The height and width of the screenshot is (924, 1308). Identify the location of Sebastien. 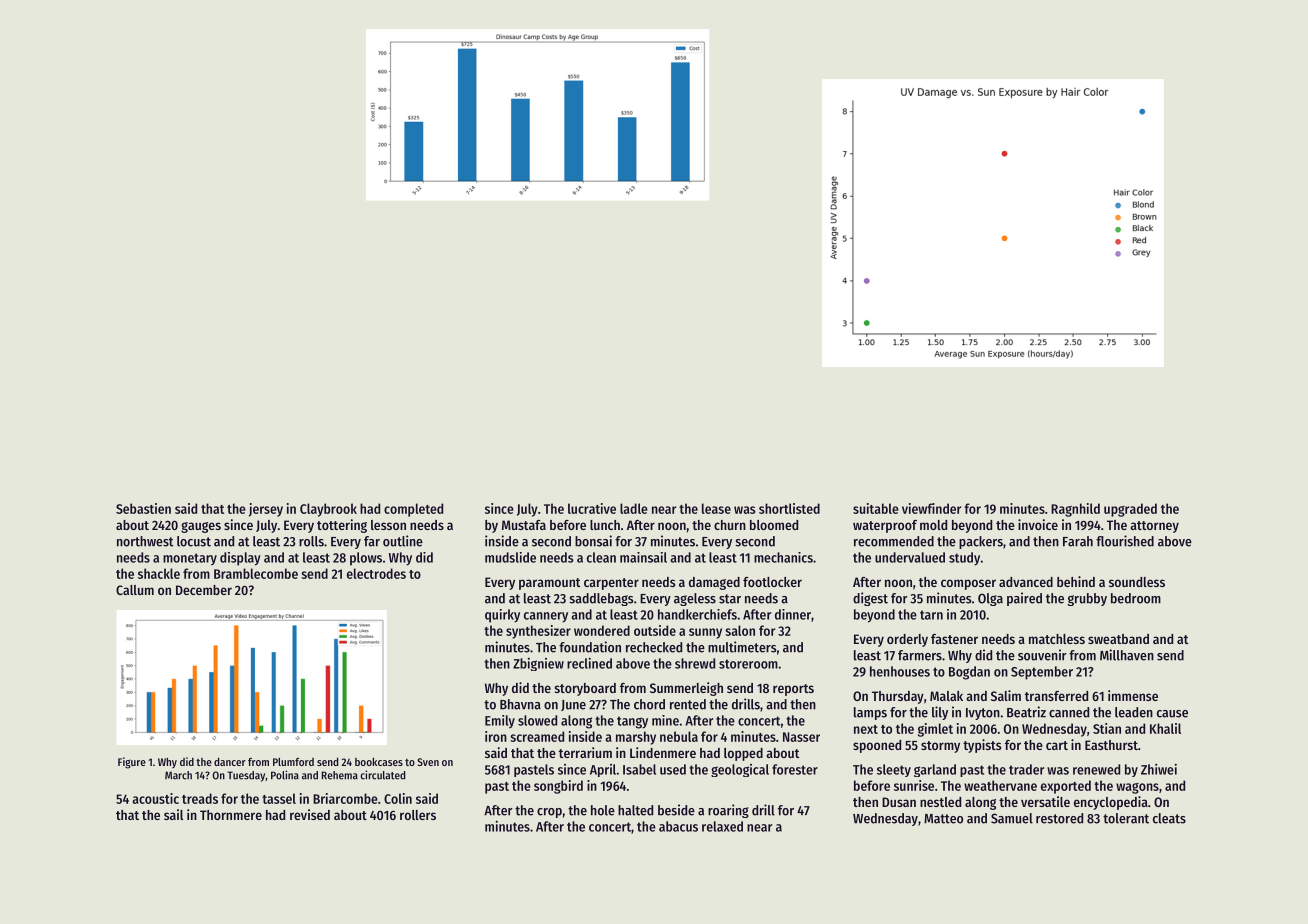
(143, 508).
